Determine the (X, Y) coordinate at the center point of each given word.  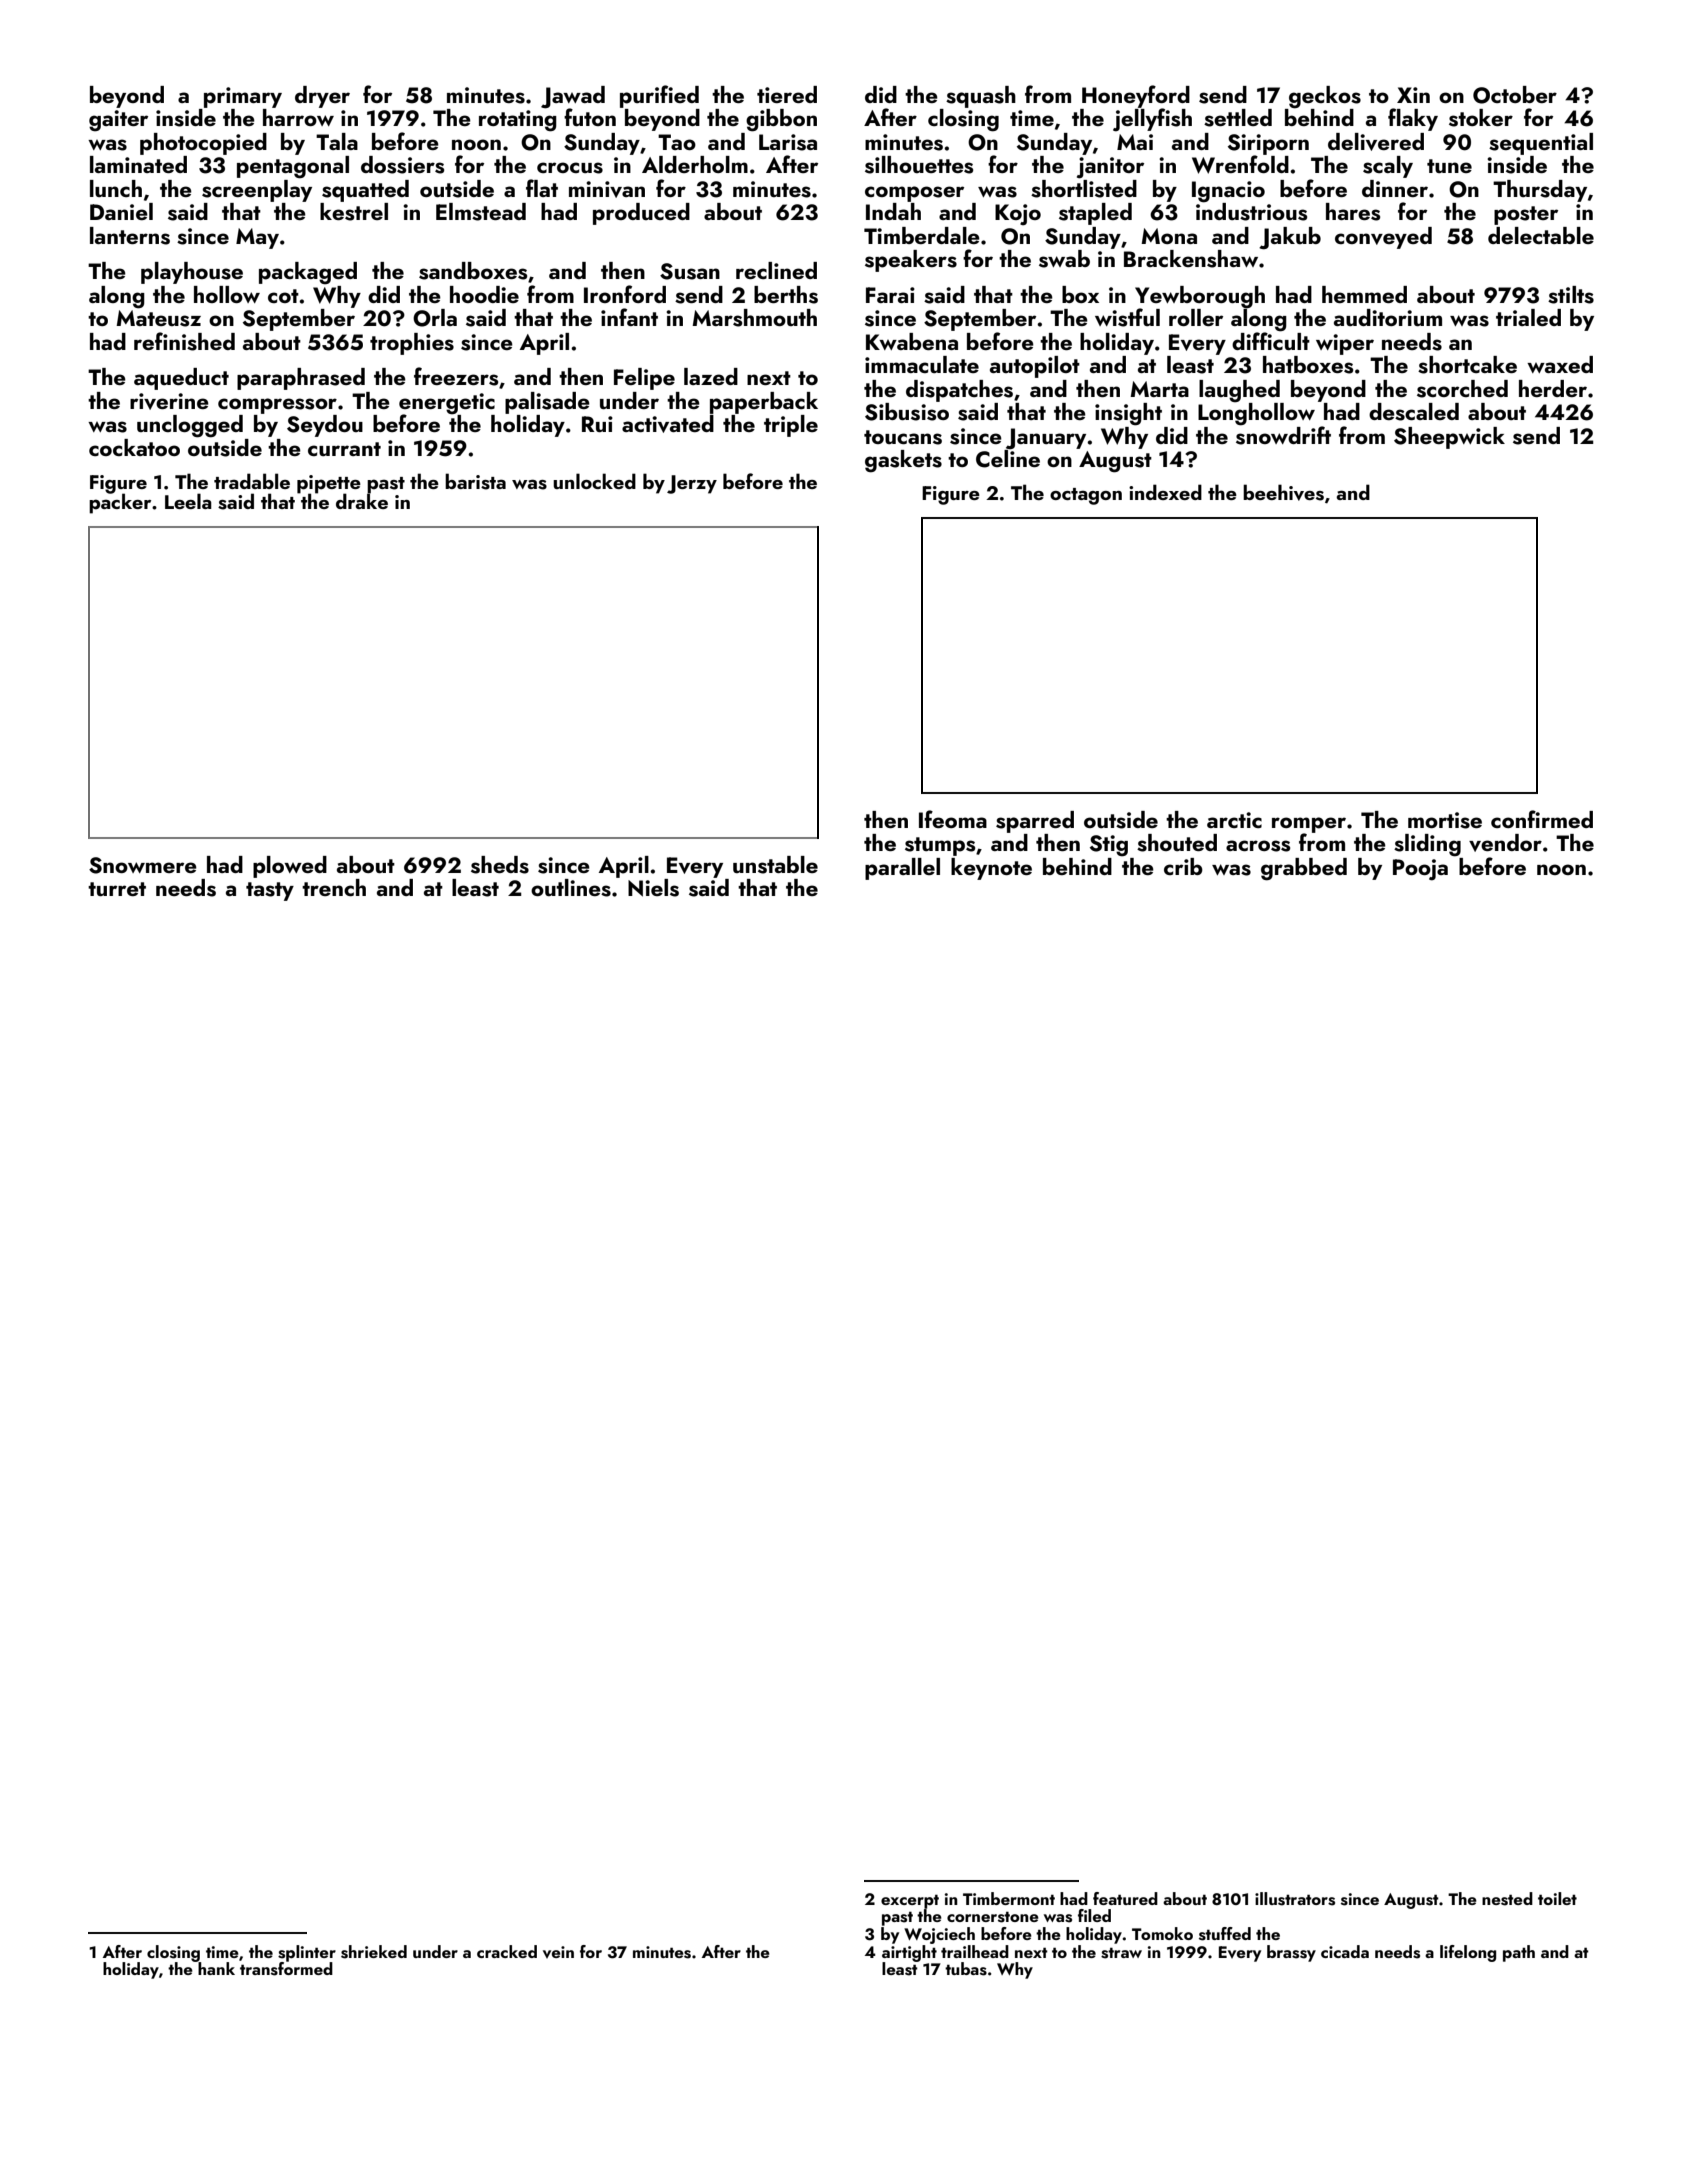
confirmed (1542, 819)
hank (216, 1968)
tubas (966, 1969)
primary (243, 97)
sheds (500, 865)
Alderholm (695, 164)
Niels (653, 888)
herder (1553, 388)
